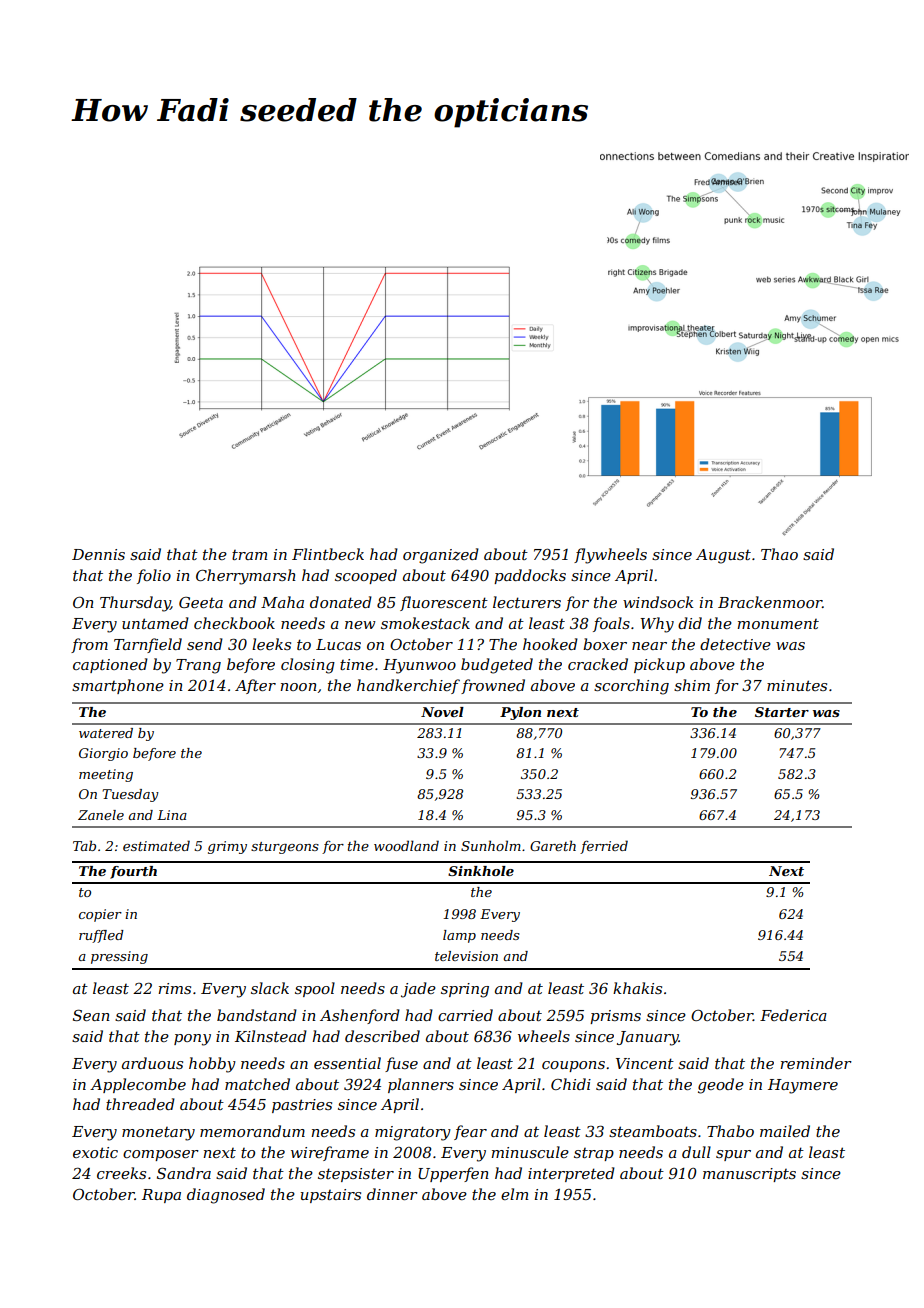 This screenshot has width=924, height=1308. Describe the element at coordinates (514, 1194) in the screenshot. I see `elm` at that location.
